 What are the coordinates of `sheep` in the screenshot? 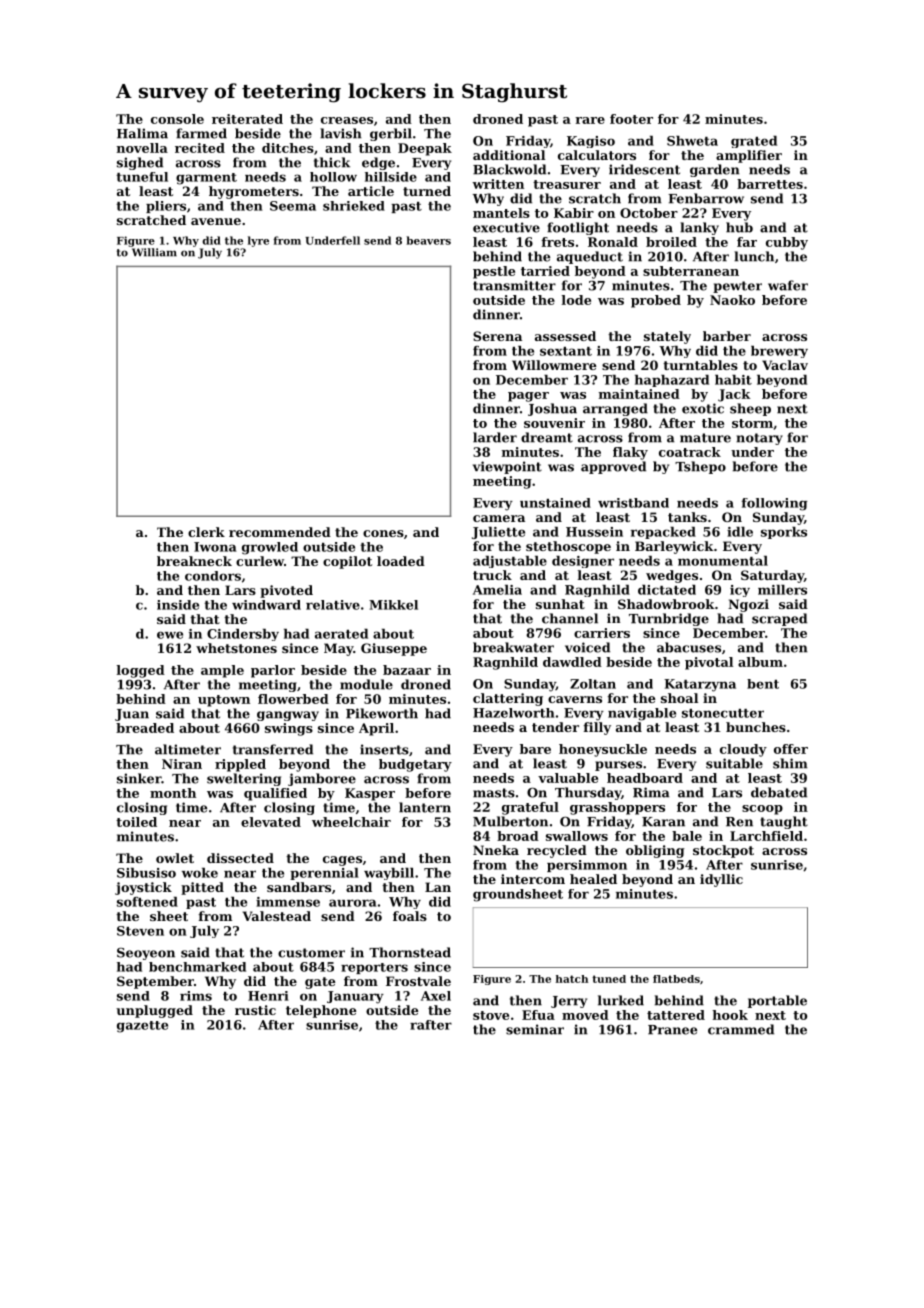 It's located at (750, 409).
